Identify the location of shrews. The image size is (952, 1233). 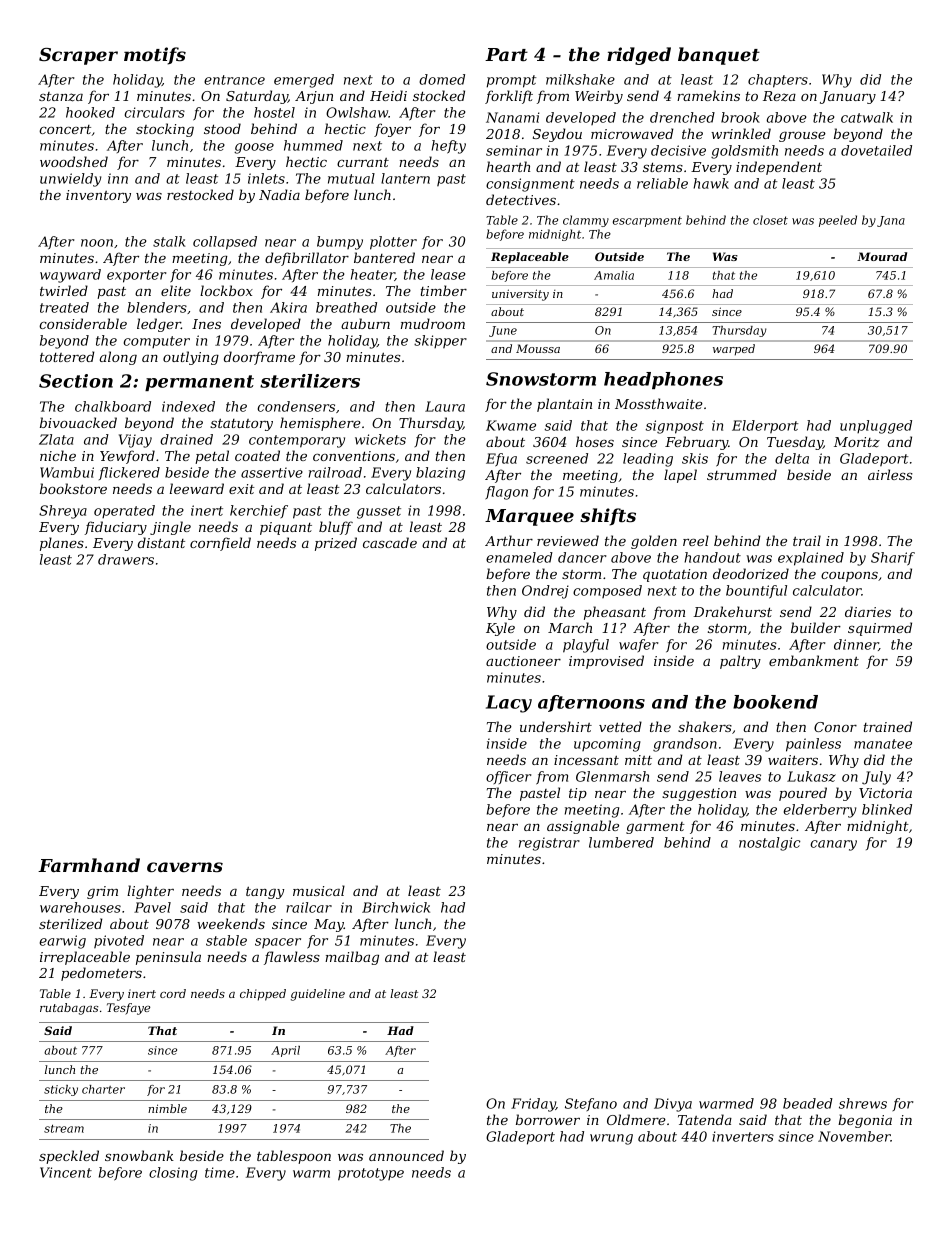
(863, 1103).
